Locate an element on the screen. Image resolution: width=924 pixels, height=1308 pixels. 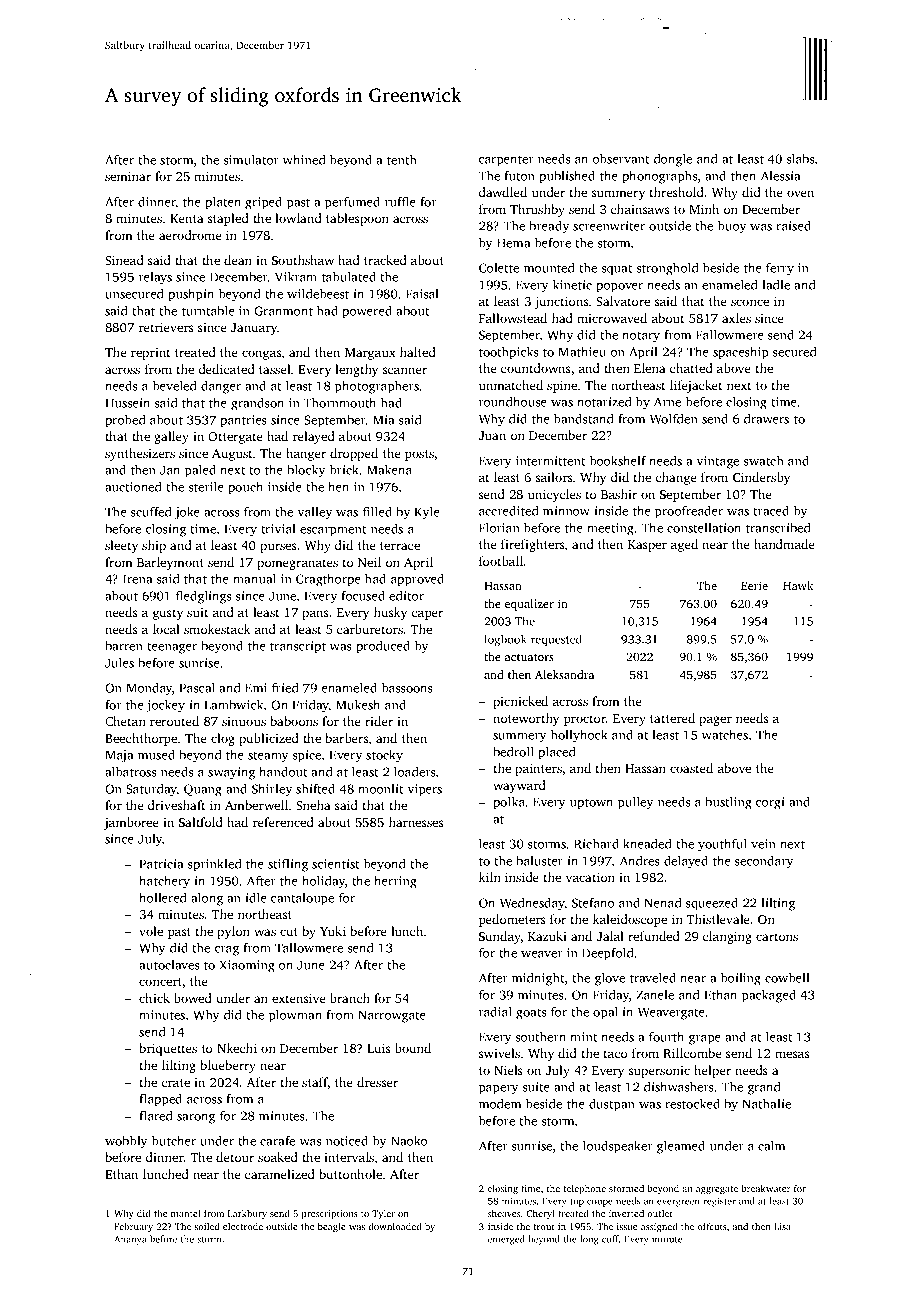
husky is located at coordinates (390, 613).
